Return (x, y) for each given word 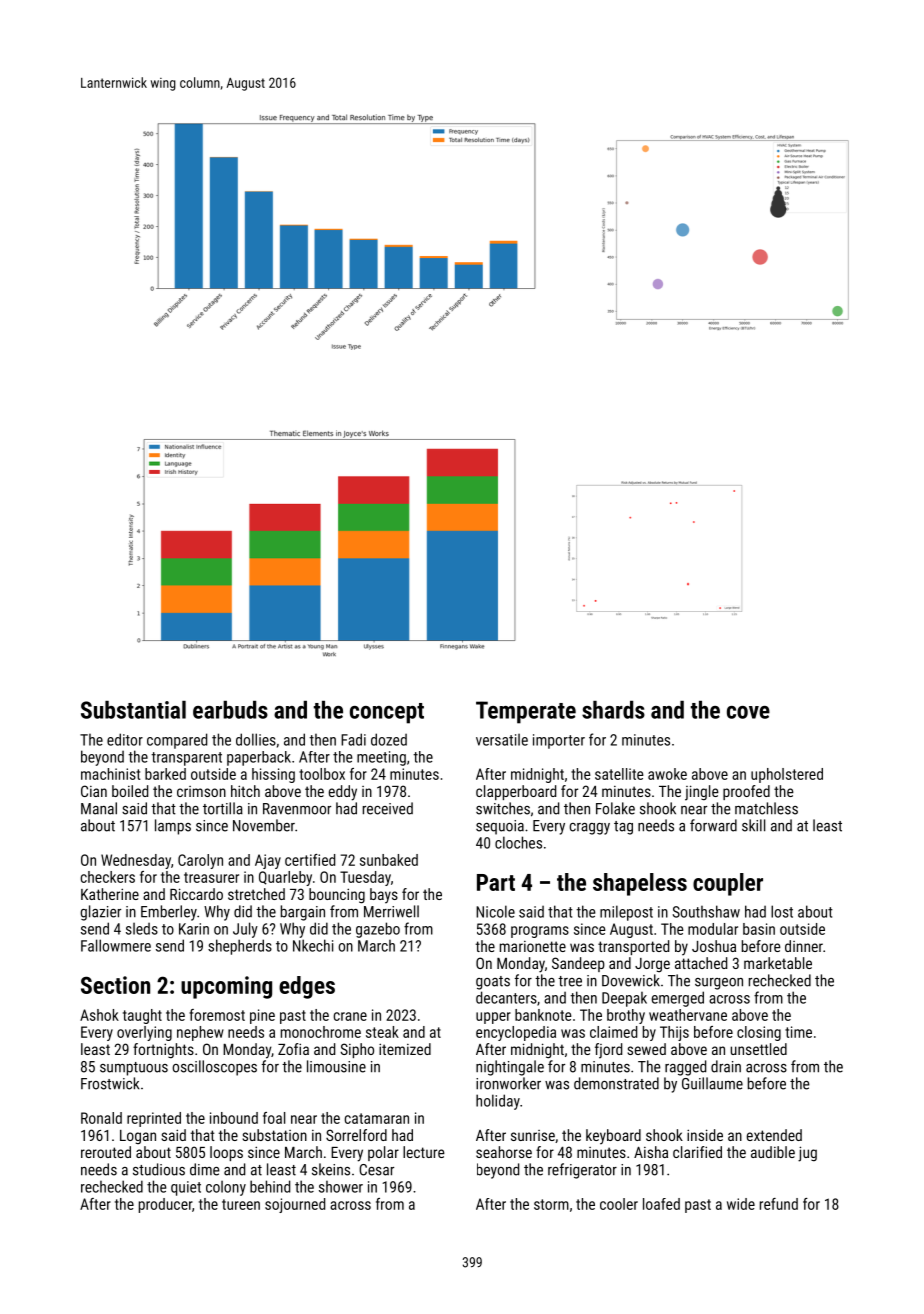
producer (165, 1205)
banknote (543, 1015)
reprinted (154, 1119)
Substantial (133, 710)
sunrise (533, 1135)
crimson (201, 791)
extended (774, 1135)
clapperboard (516, 792)
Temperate (526, 712)
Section (115, 985)
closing (759, 1033)
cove (748, 712)
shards (613, 710)
